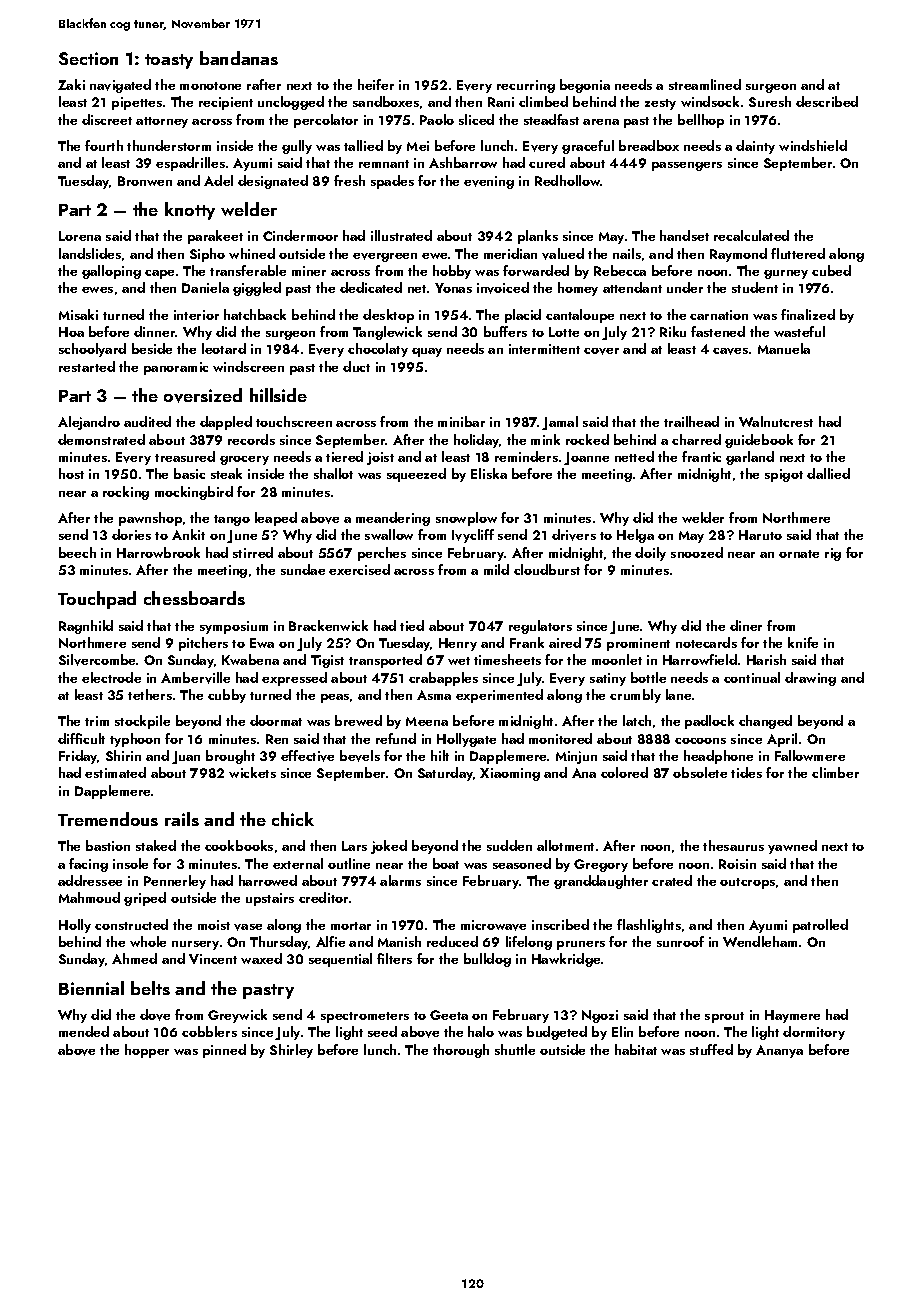  What do you see at coordinates (632, 287) in the screenshot?
I see `attendant` at bounding box center [632, 287].
